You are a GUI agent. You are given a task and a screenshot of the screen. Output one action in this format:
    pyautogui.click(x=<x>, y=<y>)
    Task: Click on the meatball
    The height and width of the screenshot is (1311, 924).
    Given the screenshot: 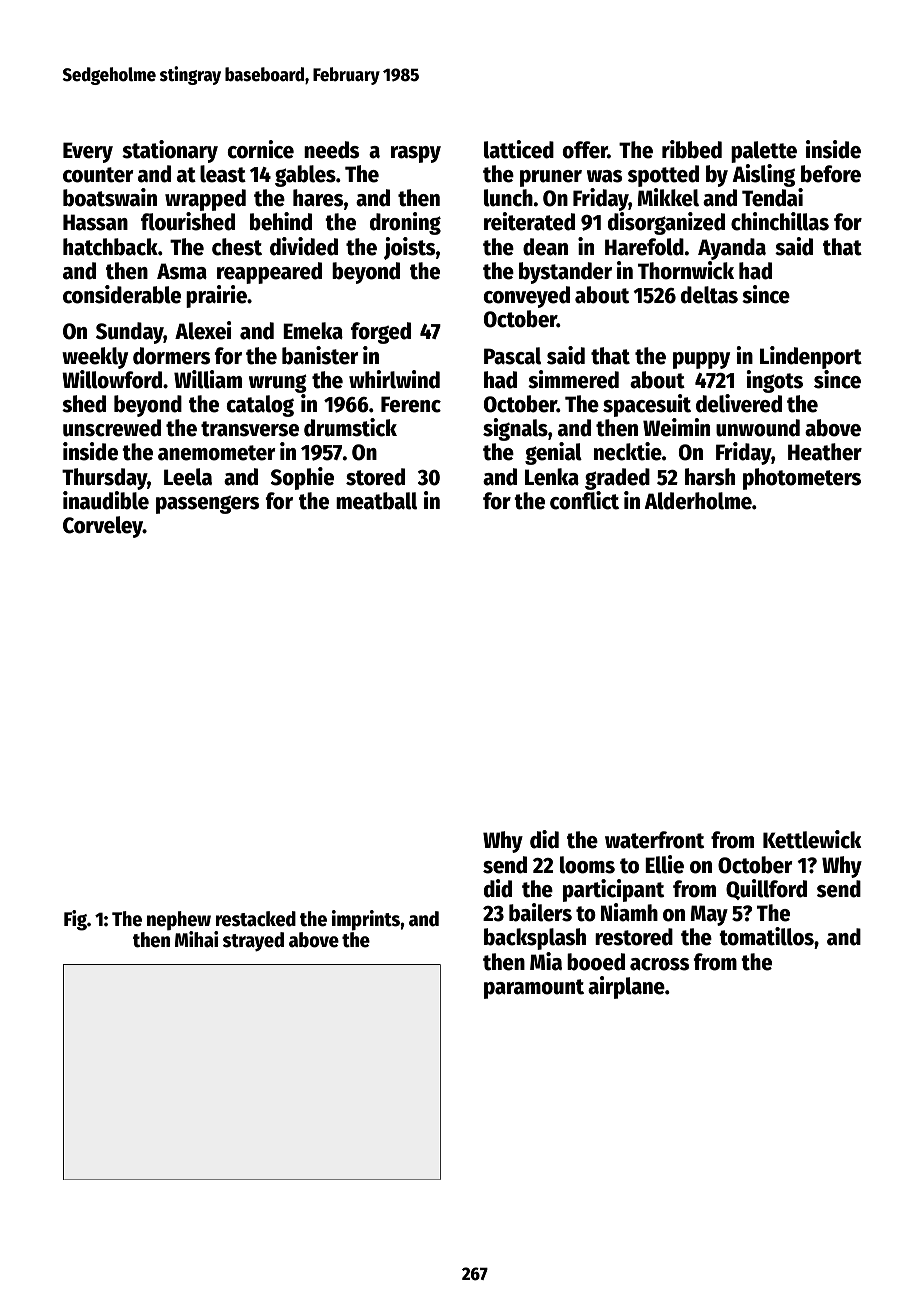 What is the action you would take?
    pyautogui.click(x=376, y=501)
